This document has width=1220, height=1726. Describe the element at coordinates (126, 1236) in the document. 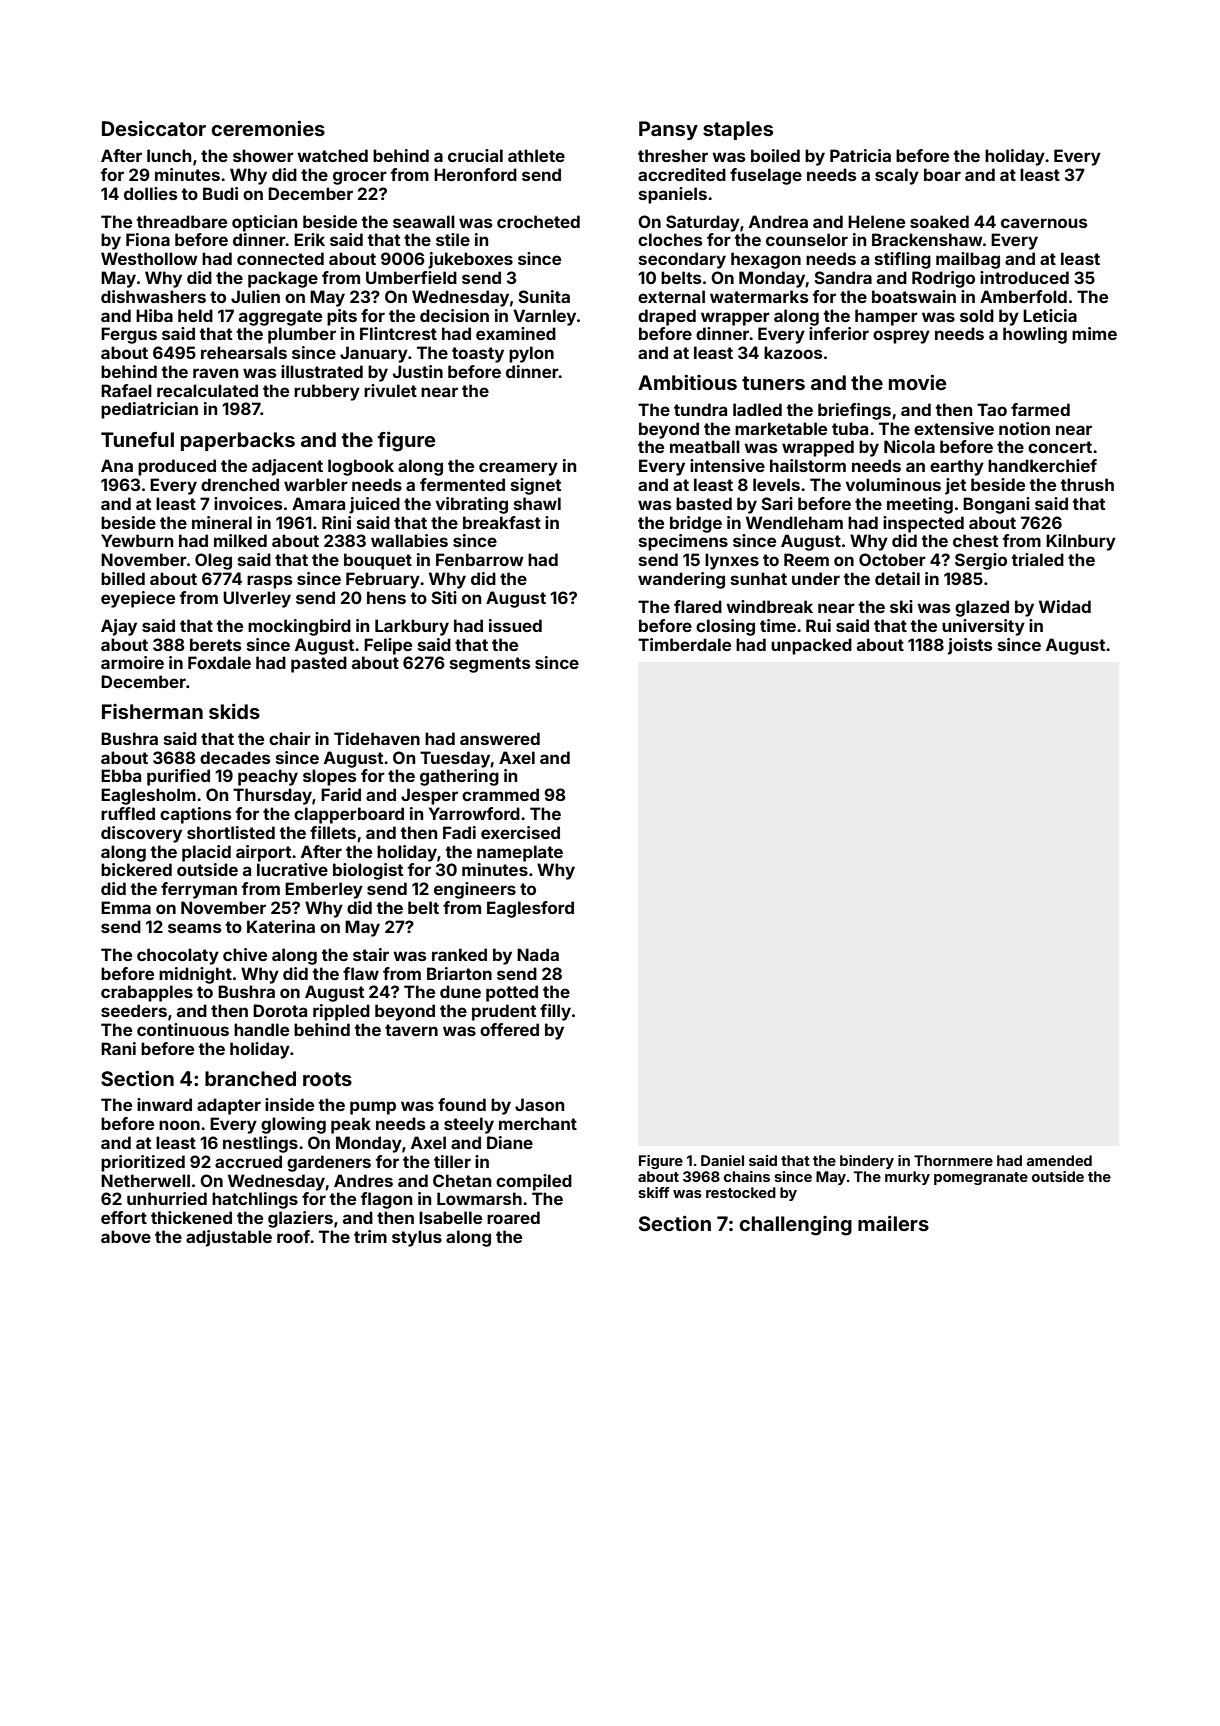

I see `above` at that location.
